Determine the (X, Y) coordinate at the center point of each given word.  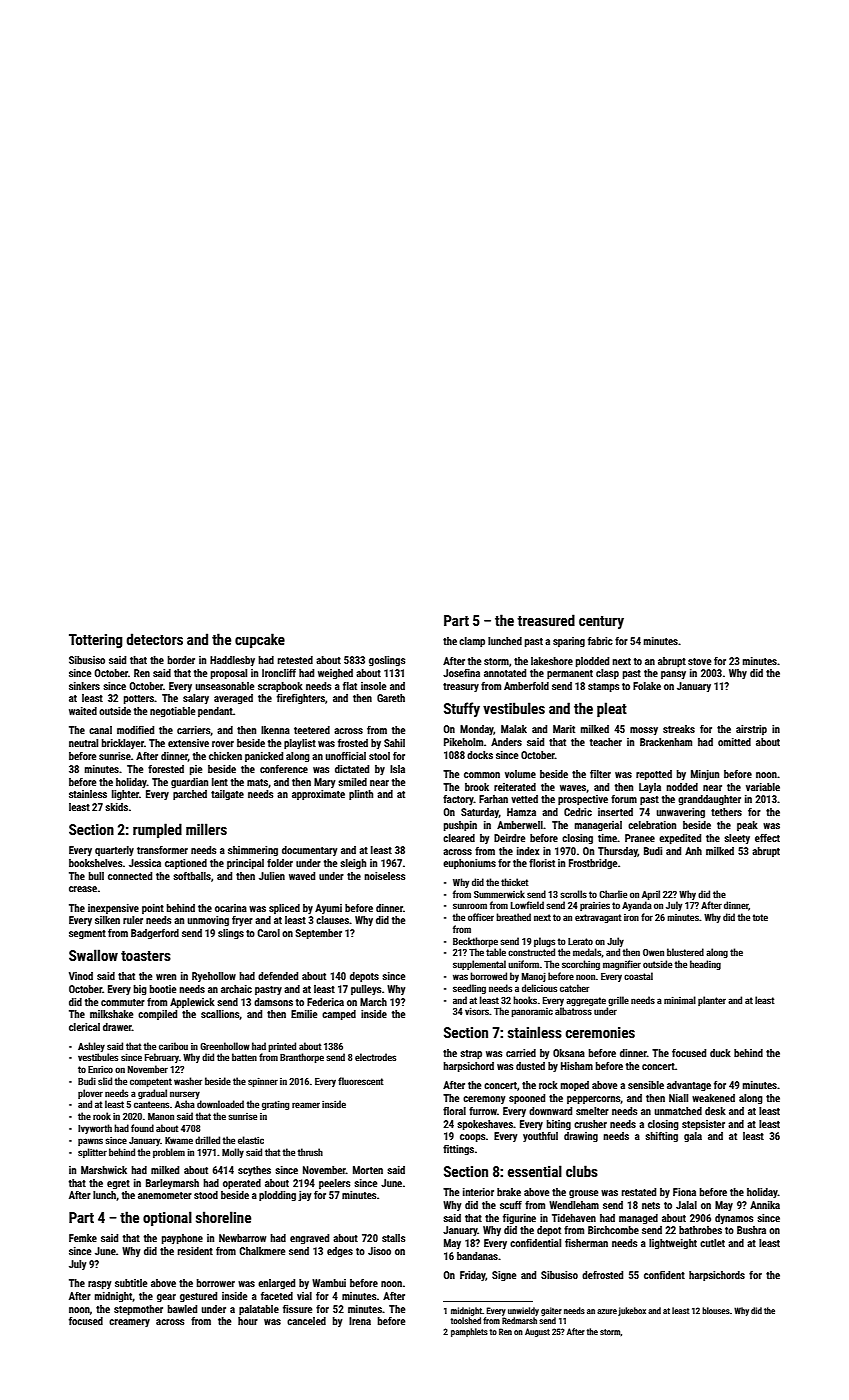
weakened (713, 1098)
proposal (229, 674)
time (607, 838)
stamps (603, 687)
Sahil (394, 743)
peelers (334, 1184)
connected (130, 876)
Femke (83, 1238)
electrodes (375, 1057)
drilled (207, 1140)
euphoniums (469, 864)
